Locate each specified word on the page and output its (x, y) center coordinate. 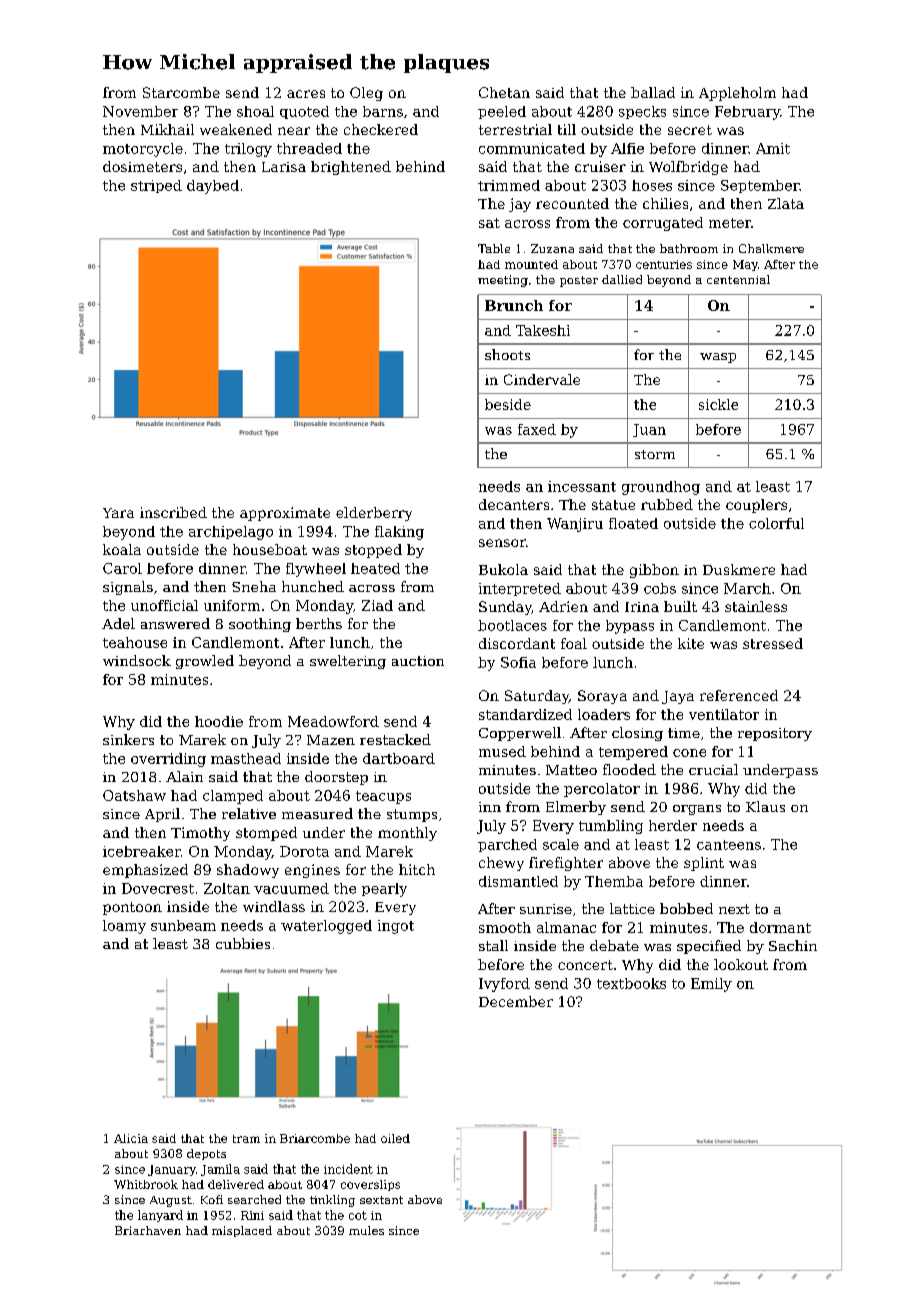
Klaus (765, 806)
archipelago (231, 533)
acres (306, 94)
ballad (653, 92)
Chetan (504, 92)
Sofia (518, 662)
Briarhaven (148, 1230)
